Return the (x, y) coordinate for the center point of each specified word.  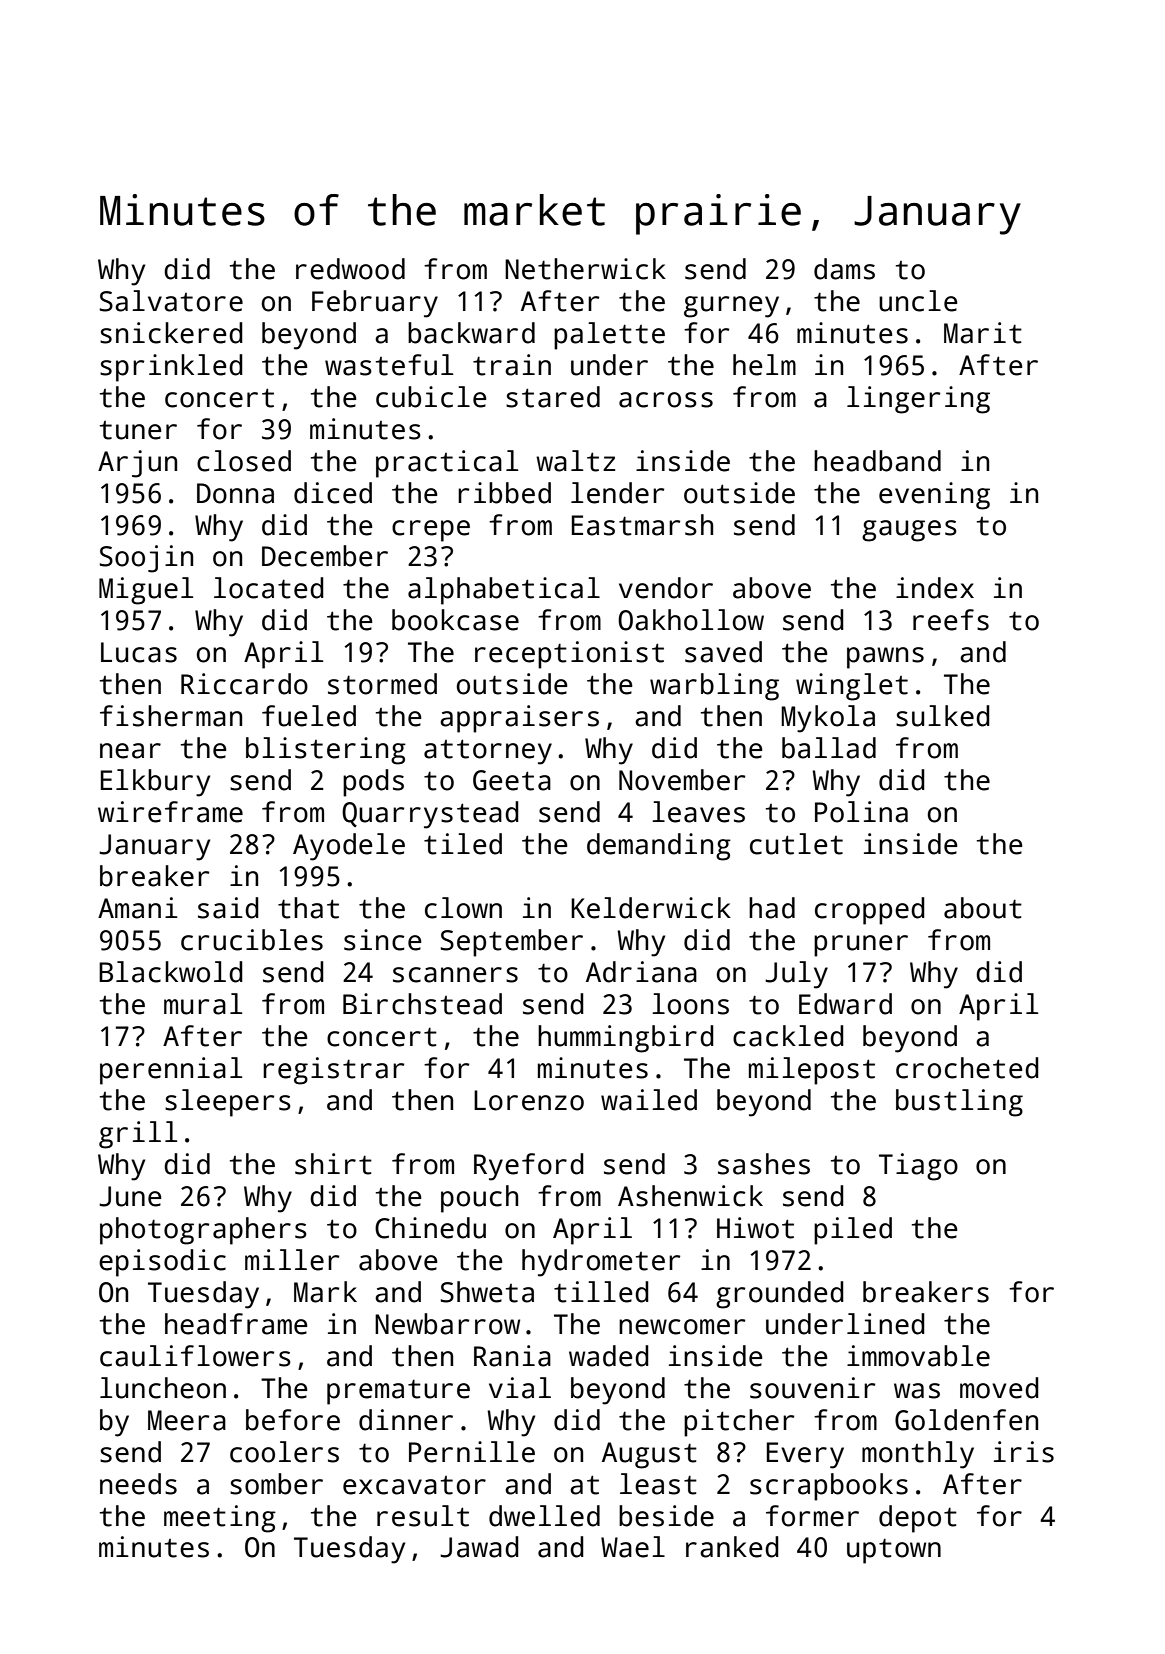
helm (764, 365)
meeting (220, 1519)
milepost (812, 1071)
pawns (885, 658)
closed (244, 461)
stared (553, 397)
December (325, 556)
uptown (894, 1551)
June (130, 1196)
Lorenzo (529, 1100)
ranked (732, 1547)
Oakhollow (691, 620)
